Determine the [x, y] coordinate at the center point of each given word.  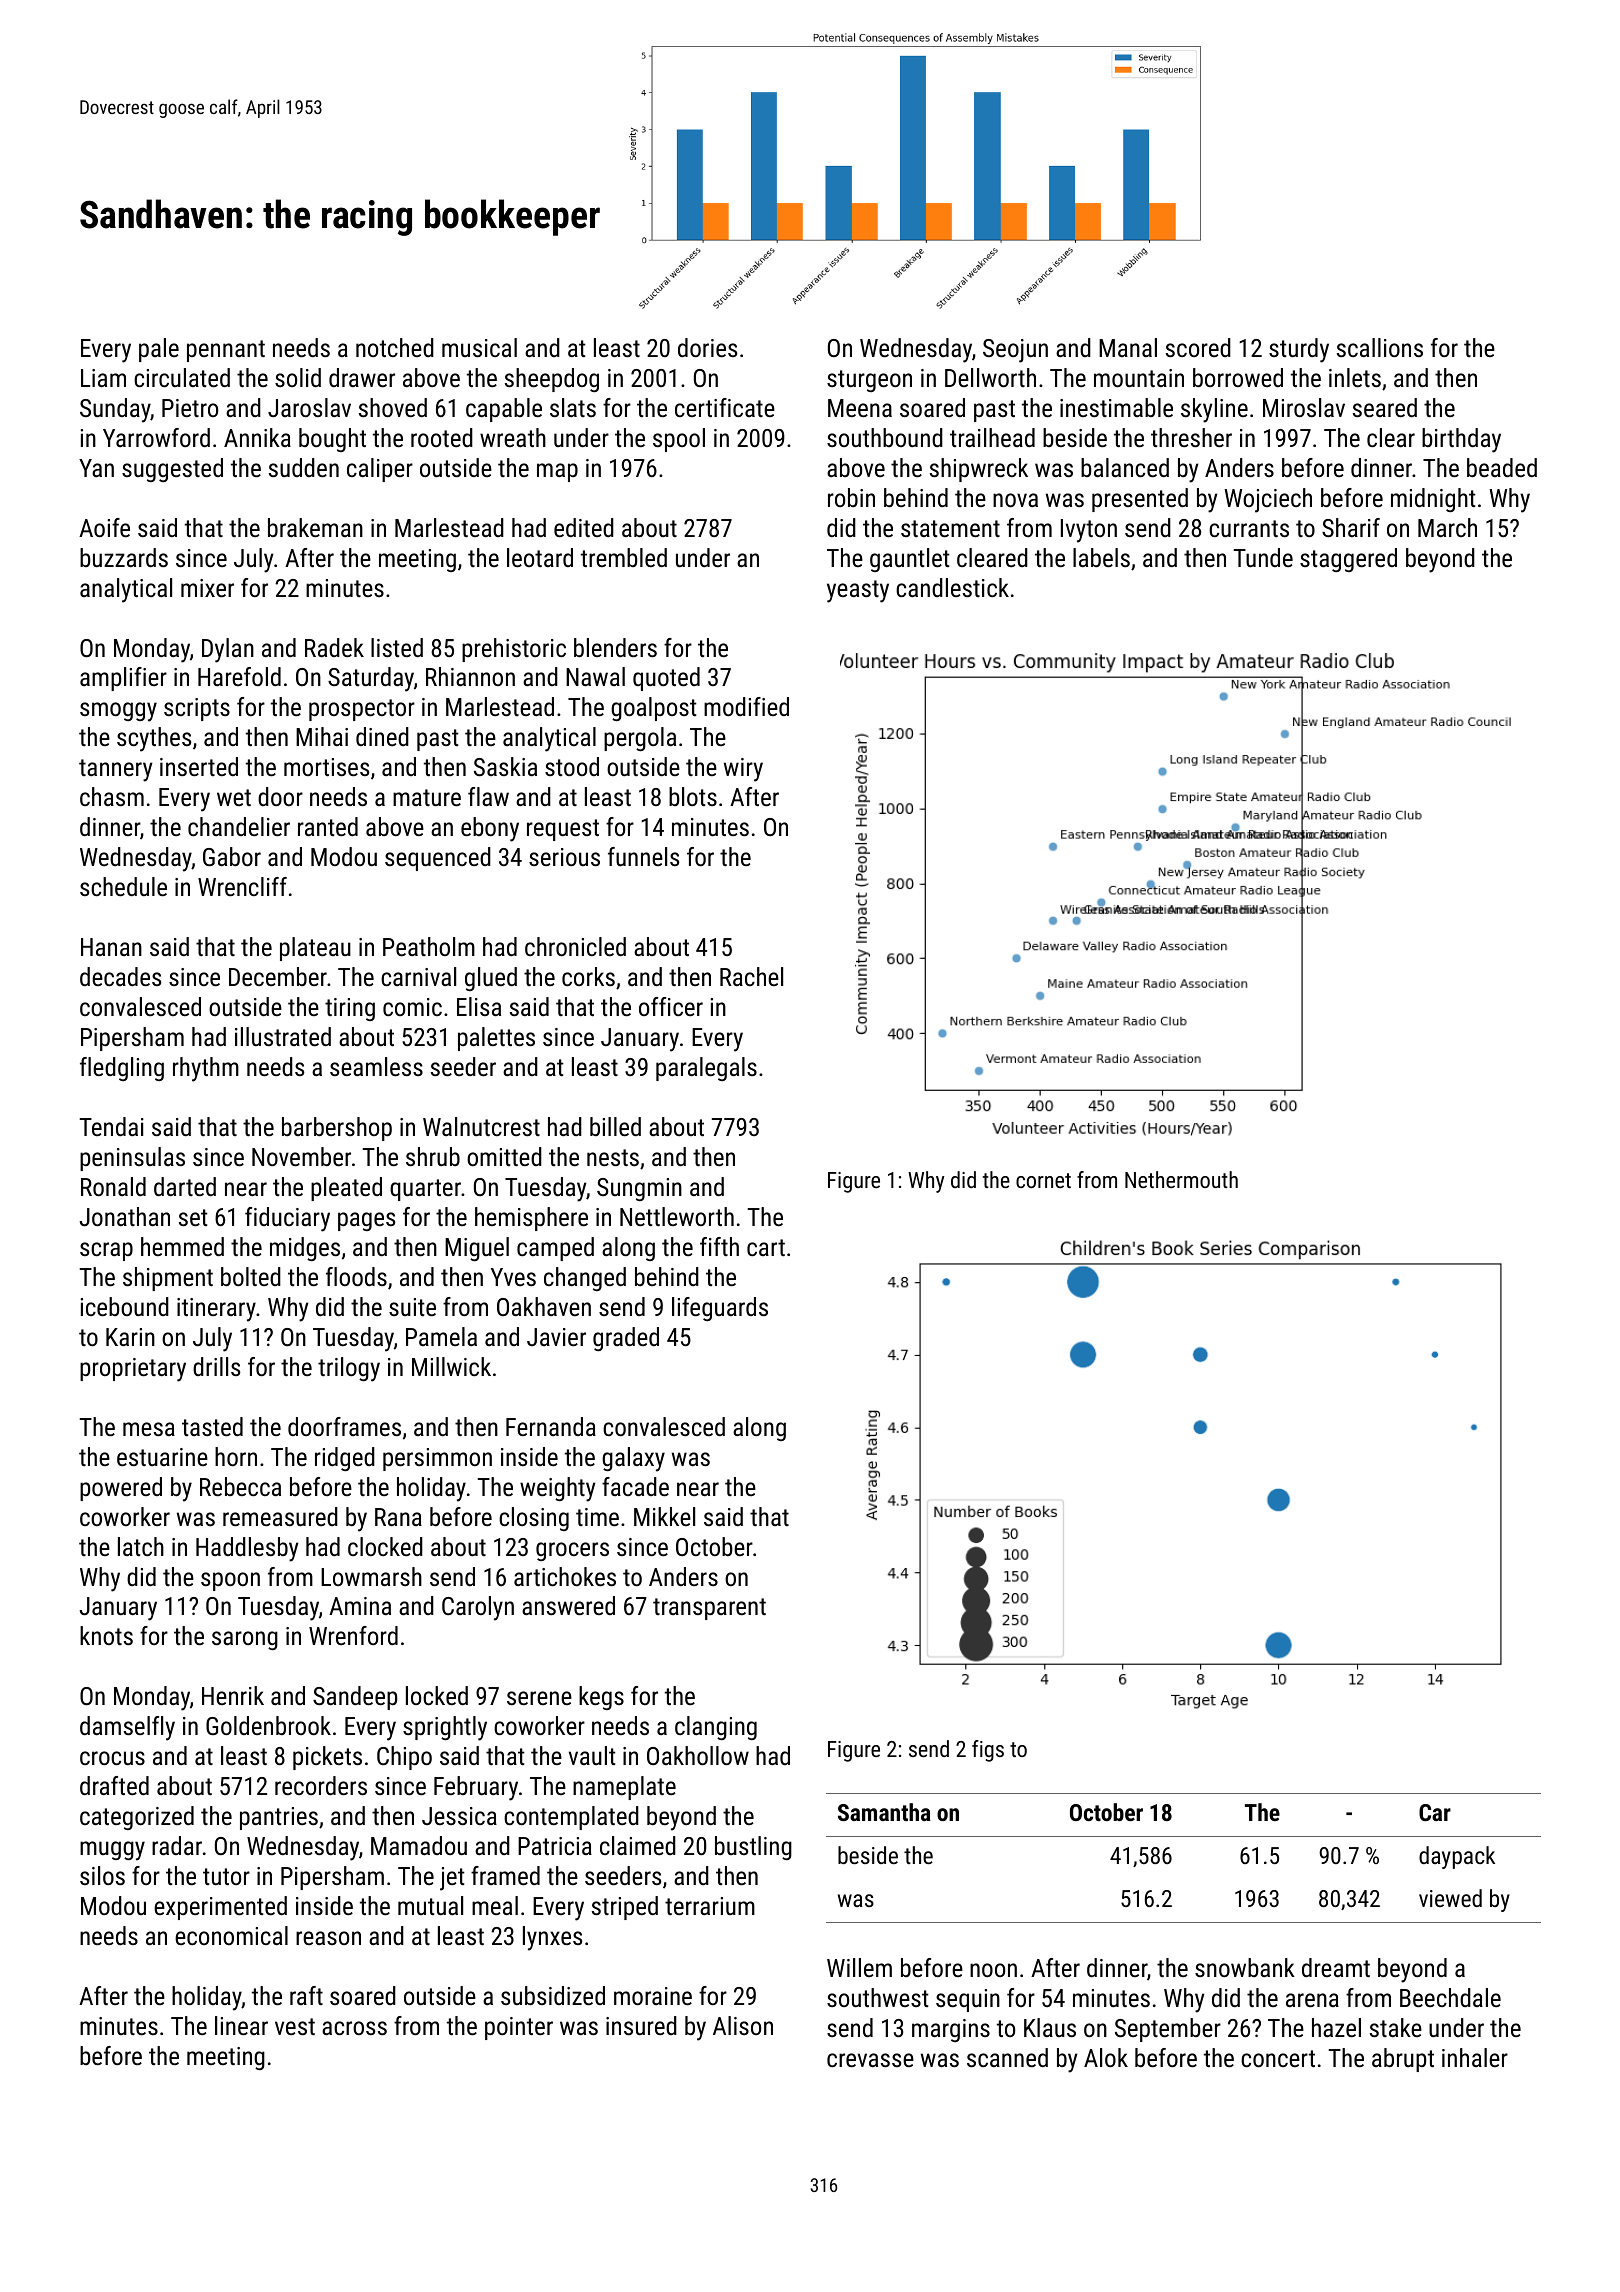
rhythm [206, 1069]
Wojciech [1268, 500]
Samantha [884, 1812]
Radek [334, 647]
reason [328, 1938]
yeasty [858, 591]
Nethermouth [1181, 1179]
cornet [1043, 1180]
